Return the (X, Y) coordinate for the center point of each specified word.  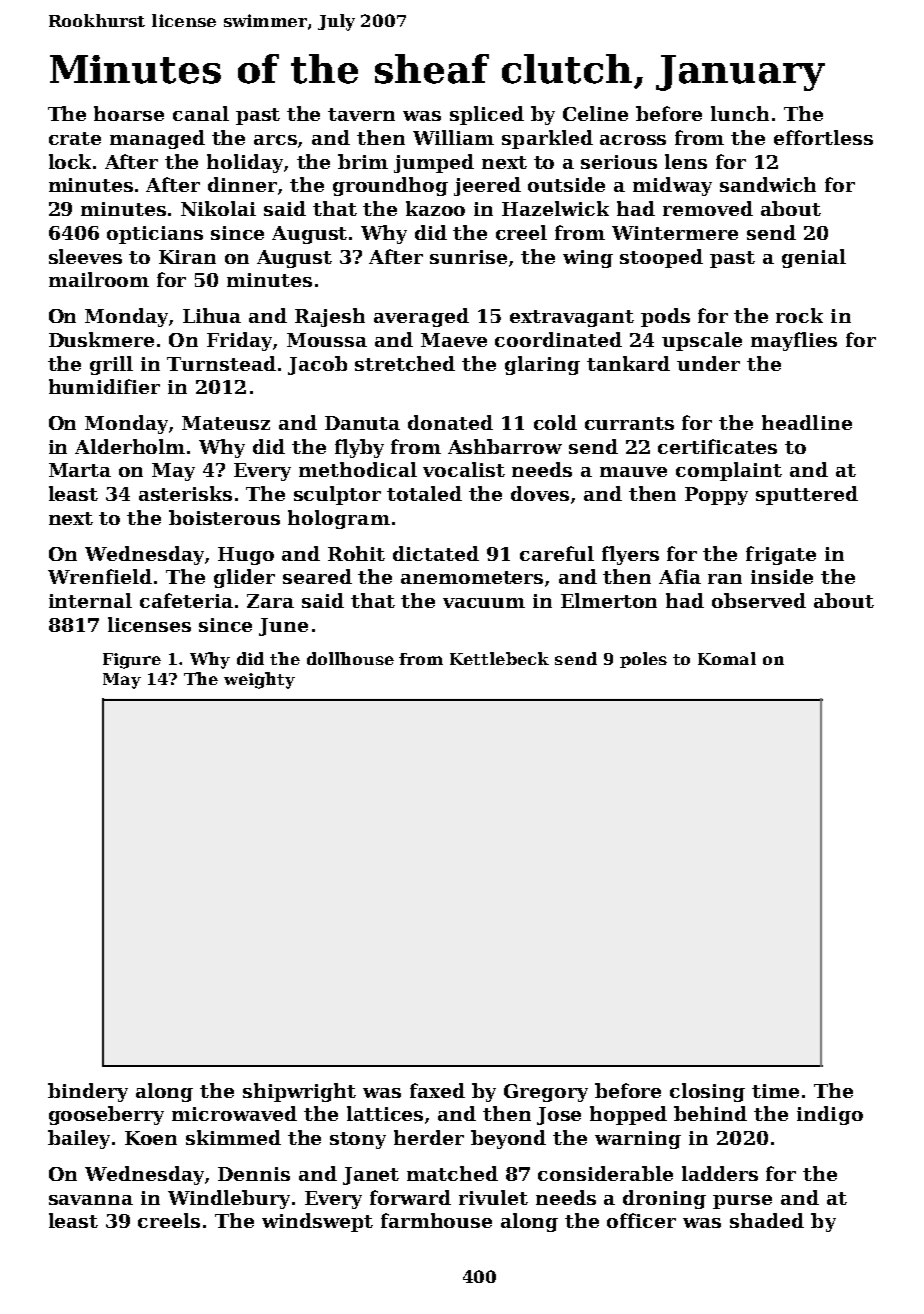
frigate (781, 555)
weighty (259, 680)
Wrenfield (100, 576)
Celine (595, 113)
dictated (436, 553)
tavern (361, 114)
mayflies (794, 341)
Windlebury (229, 1199)
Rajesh (330, 317)
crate (75, 138)
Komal (727, 658)
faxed (437, 1090)
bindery (88, 1092)
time (775, 1091)
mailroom (99, 279)
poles (643, 660)
